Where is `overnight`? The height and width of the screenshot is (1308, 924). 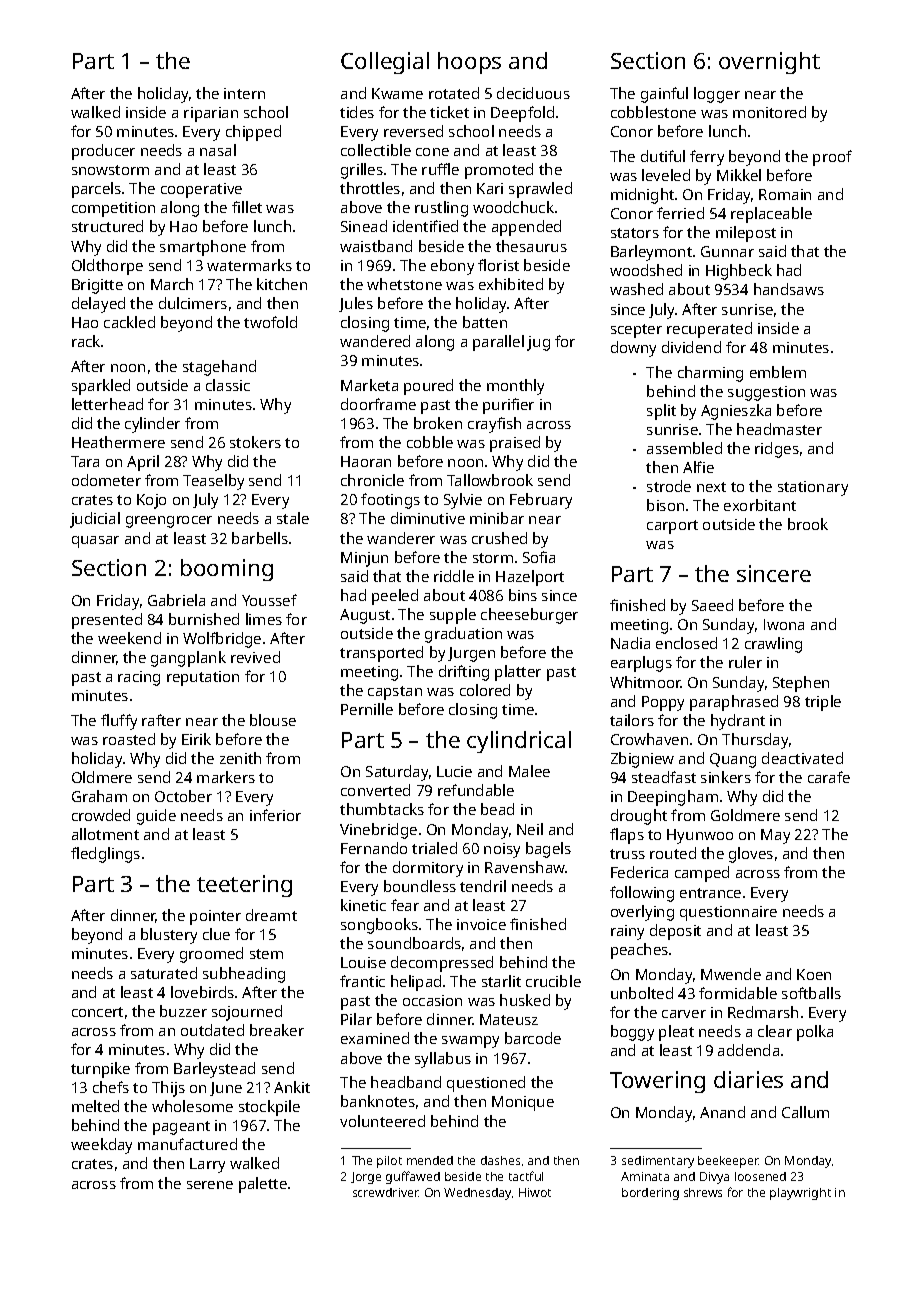
overnight is located at coordinates (769, 63).
